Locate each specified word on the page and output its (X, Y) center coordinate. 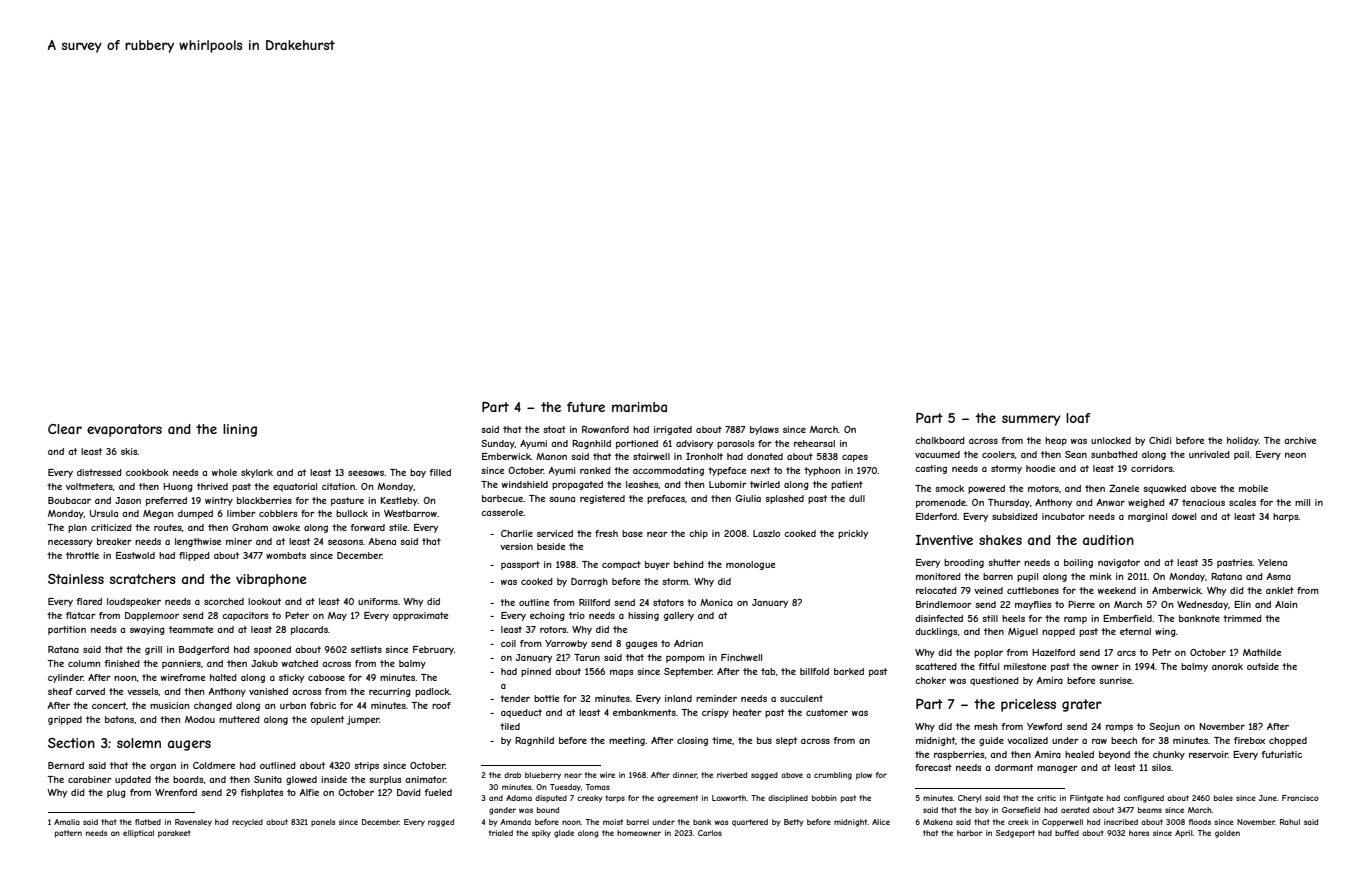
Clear (65, 429)
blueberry (543, 776)
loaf (1078, 418)
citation (338, 486)
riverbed (732, 775)
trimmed (1242, 618)
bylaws (764, 430)
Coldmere (214, 765)
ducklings (936, 632)
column (84, 663)
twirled (765, 484)
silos (1161, 767)
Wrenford (176, 792)
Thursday (1009, 503)
